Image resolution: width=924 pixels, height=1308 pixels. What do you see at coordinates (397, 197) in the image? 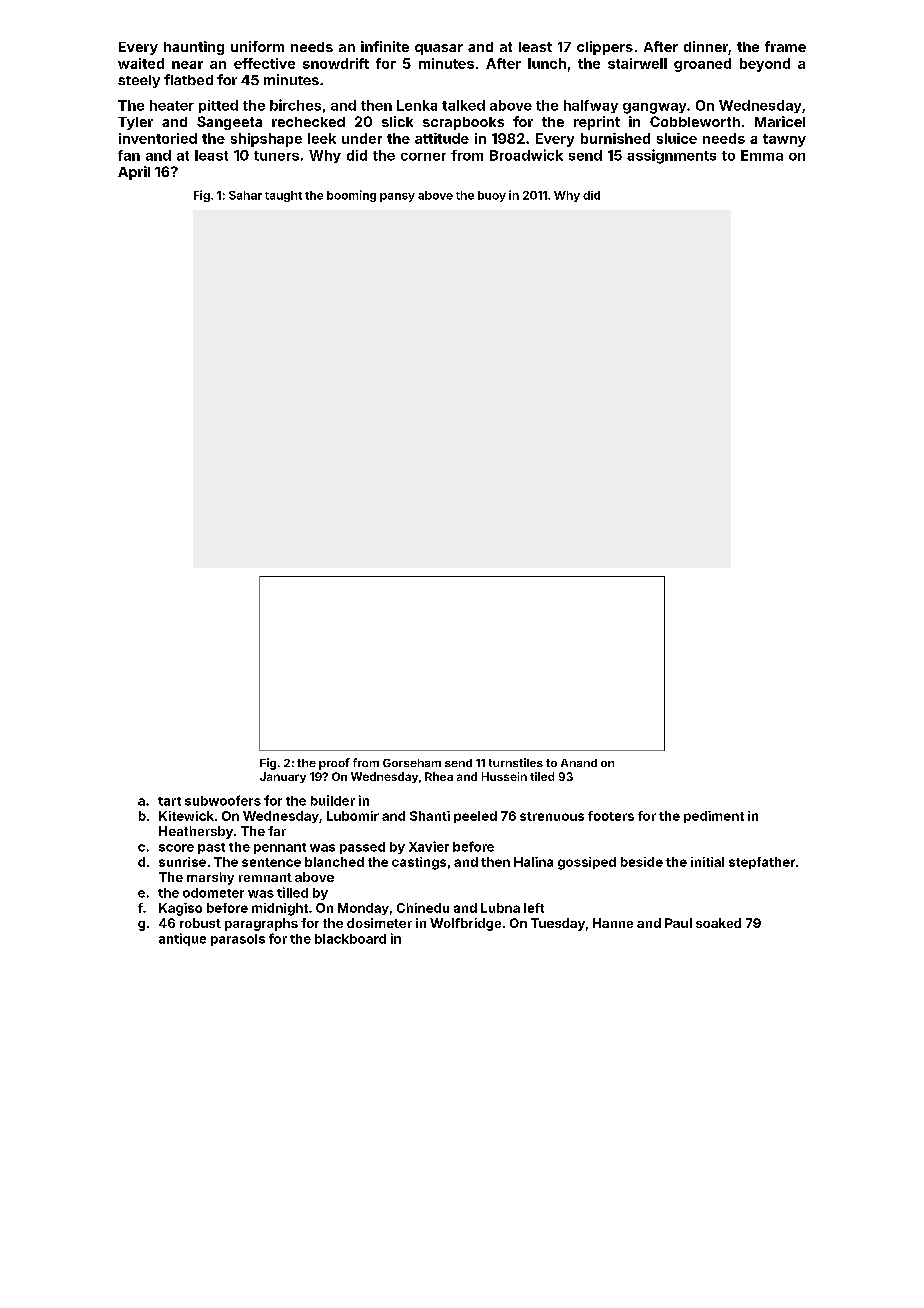
I see `pansy` at bounding box center [397, 197].
